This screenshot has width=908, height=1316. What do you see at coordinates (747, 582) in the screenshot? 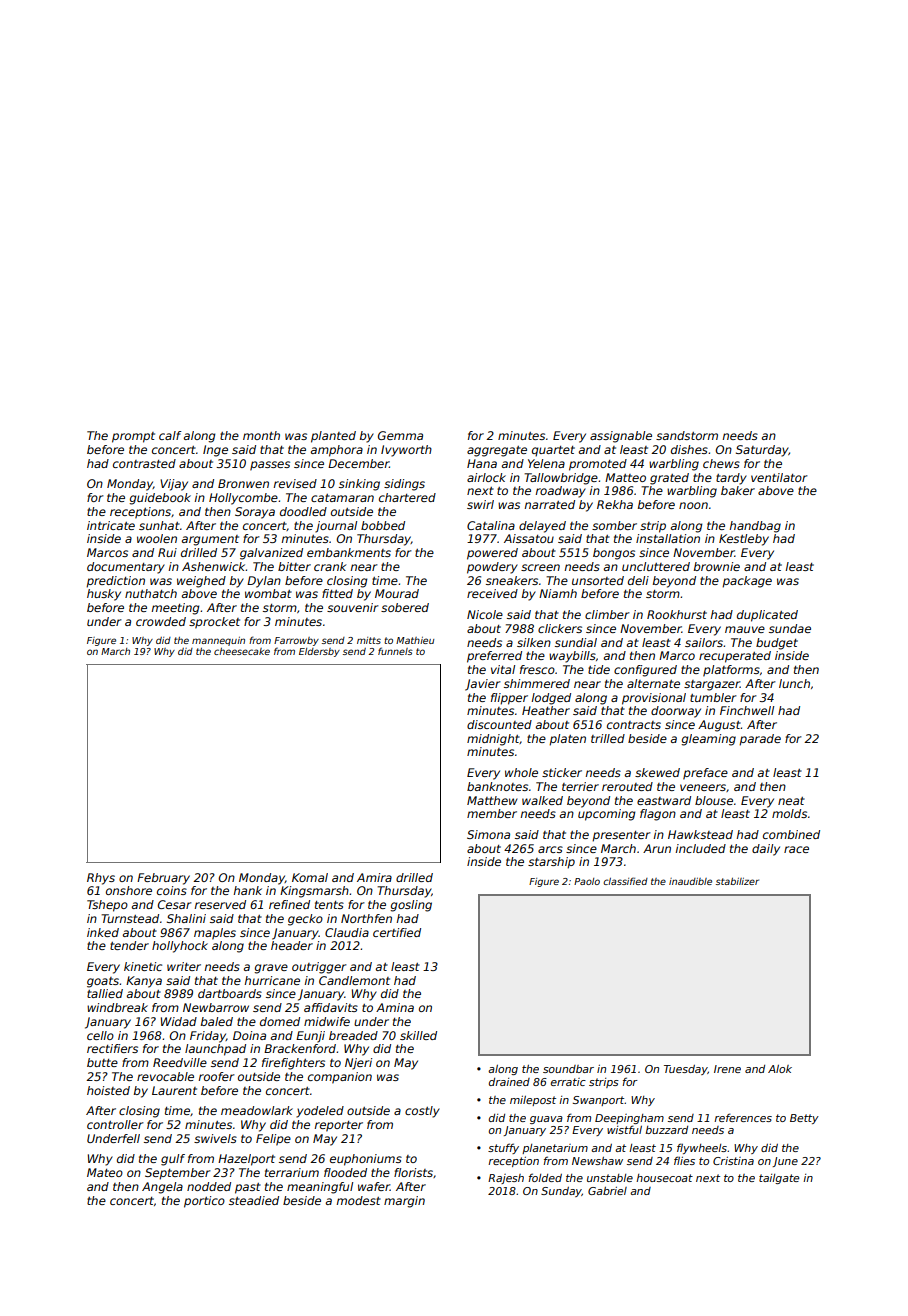
I see `package` at bounding box center [747, 582].
